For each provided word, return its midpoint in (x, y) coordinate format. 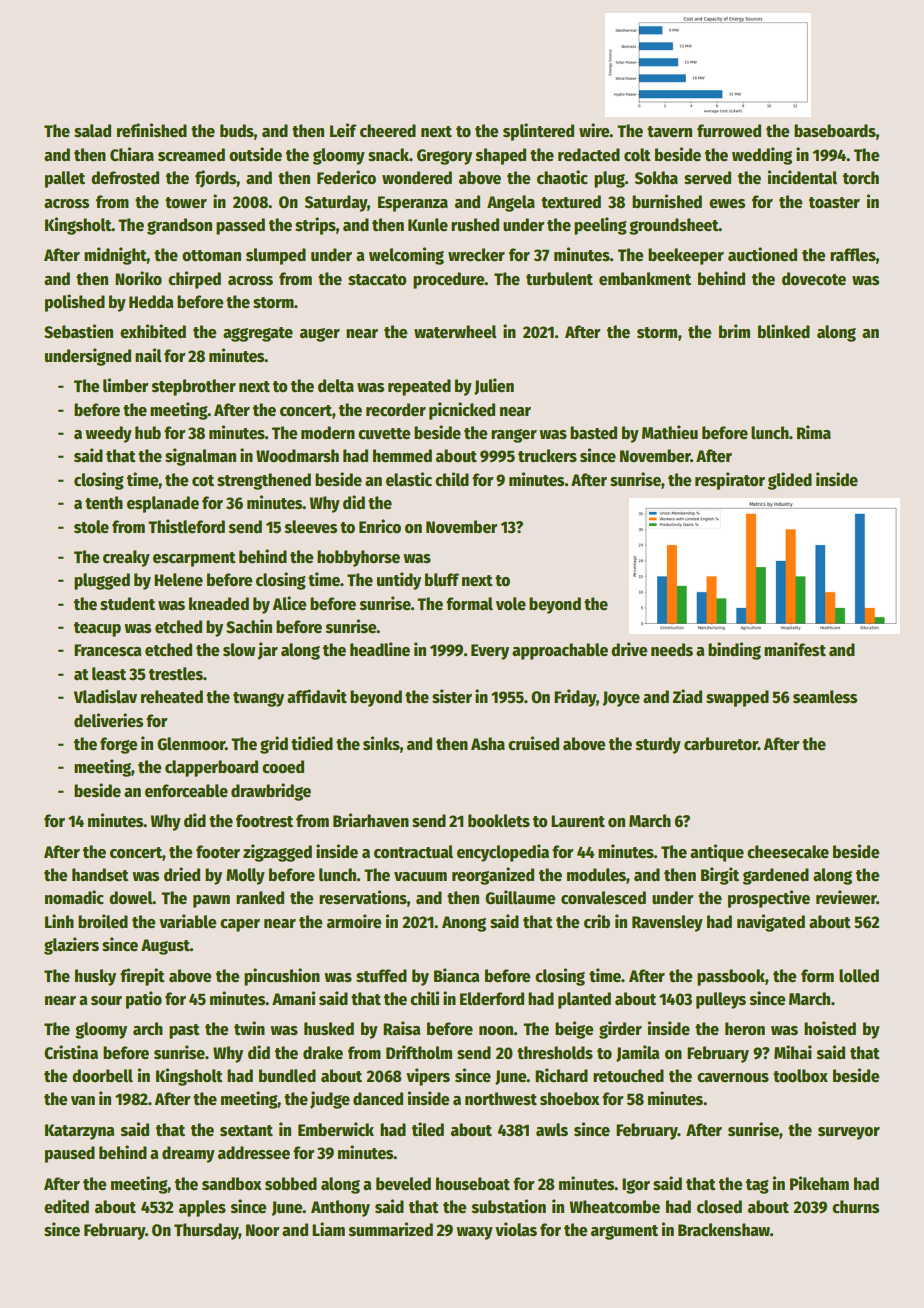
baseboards (835, 131)
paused (70, 1154)
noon (496, 1031)
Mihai (793, 1052)
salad (92, 131)
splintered (538, 132)
